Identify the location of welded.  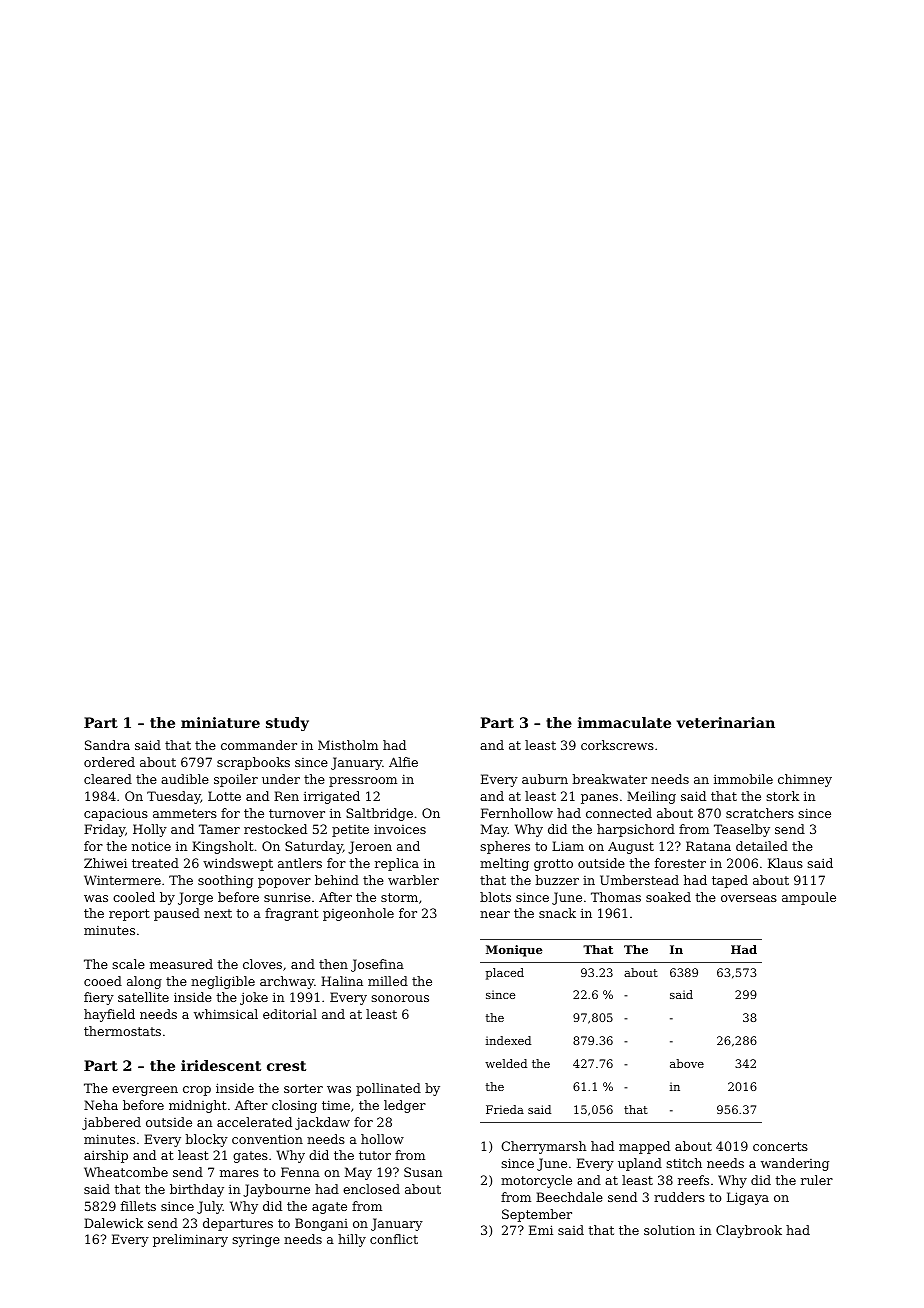
(506, 1063).
